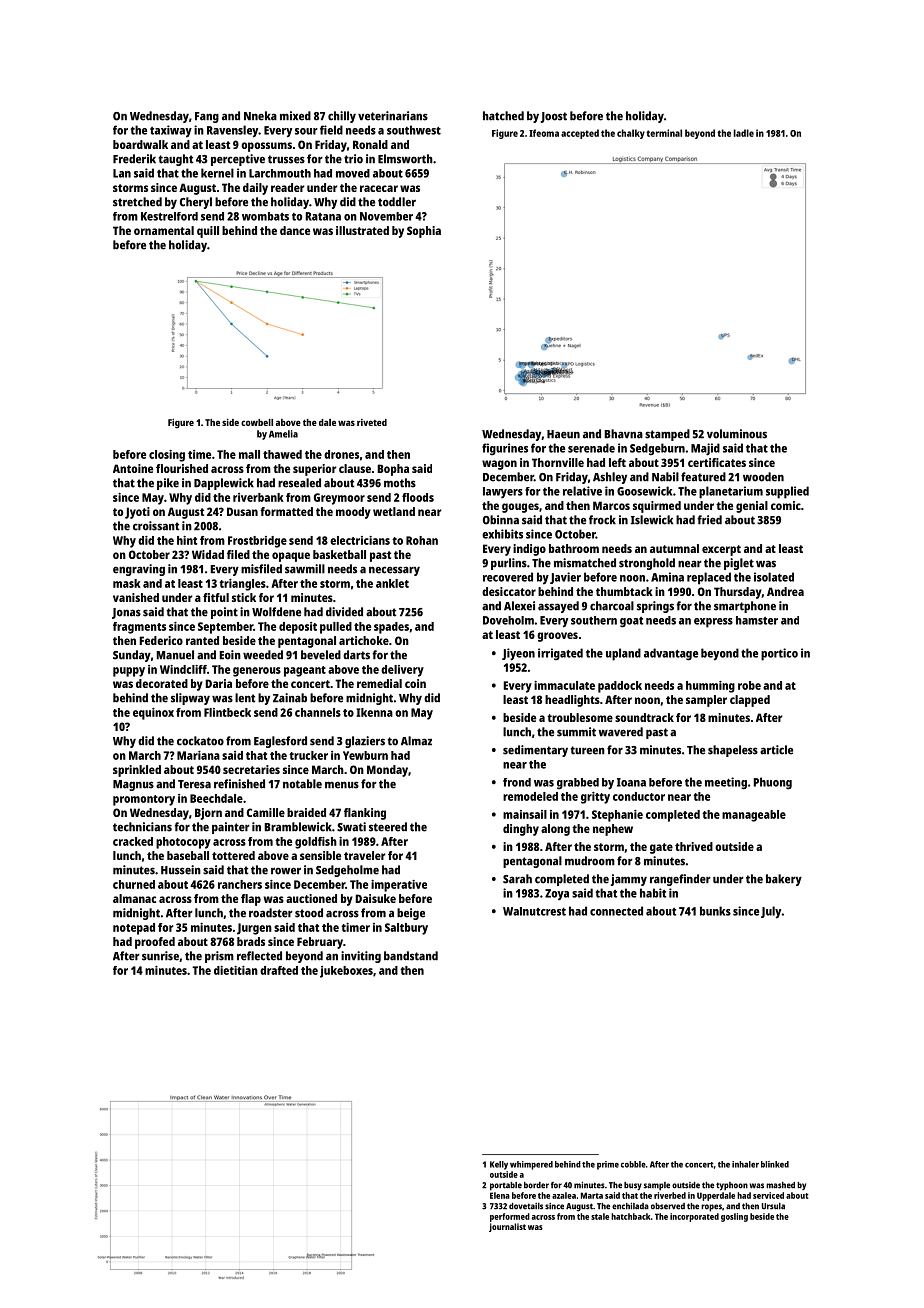 The image size is (924, 1308). What do you see at coordinates (169, 216) in the screenshot?
I see `Kestrelford` at bounding box center [169, 216].
